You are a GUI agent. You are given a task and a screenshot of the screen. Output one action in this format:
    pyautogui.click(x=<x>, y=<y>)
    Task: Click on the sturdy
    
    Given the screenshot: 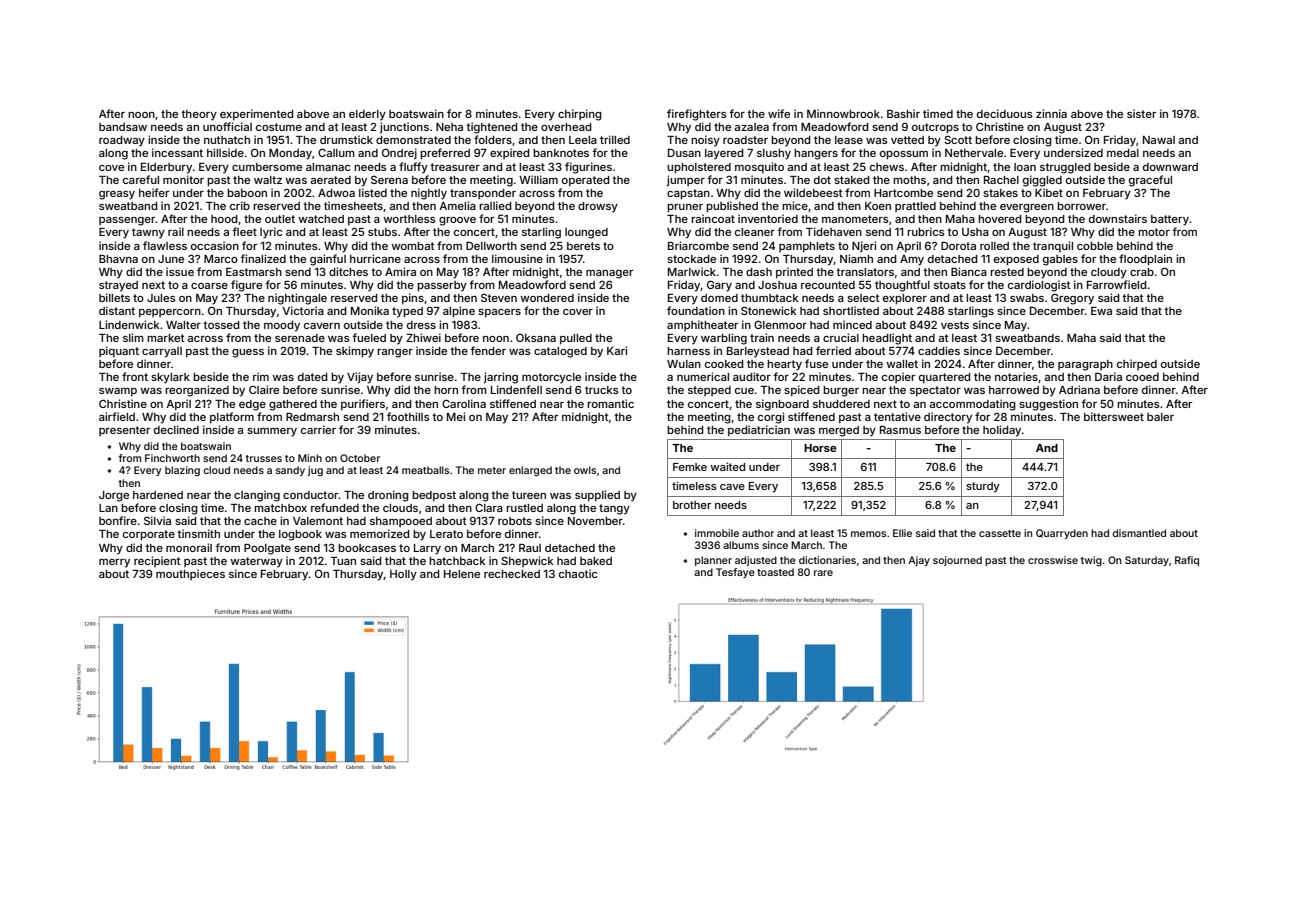 What is the action you would take?
    pyautogui.click(x=983, y=487)
